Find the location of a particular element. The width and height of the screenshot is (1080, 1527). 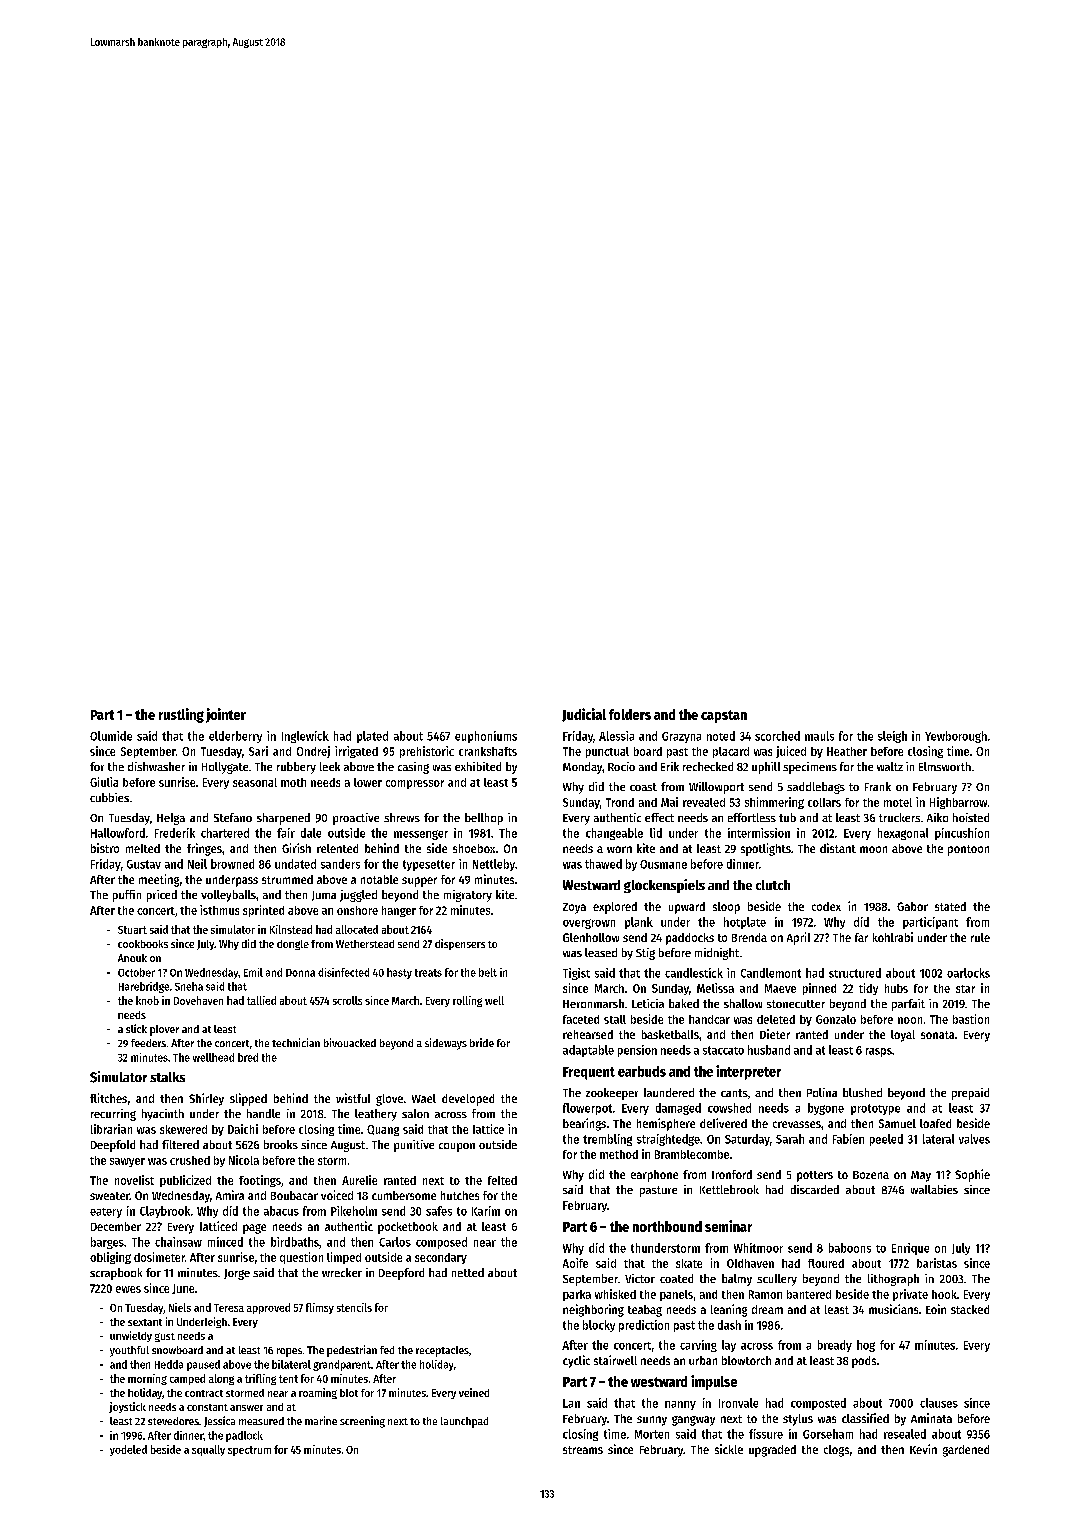

approved is located at coordinates (268, 1308).
